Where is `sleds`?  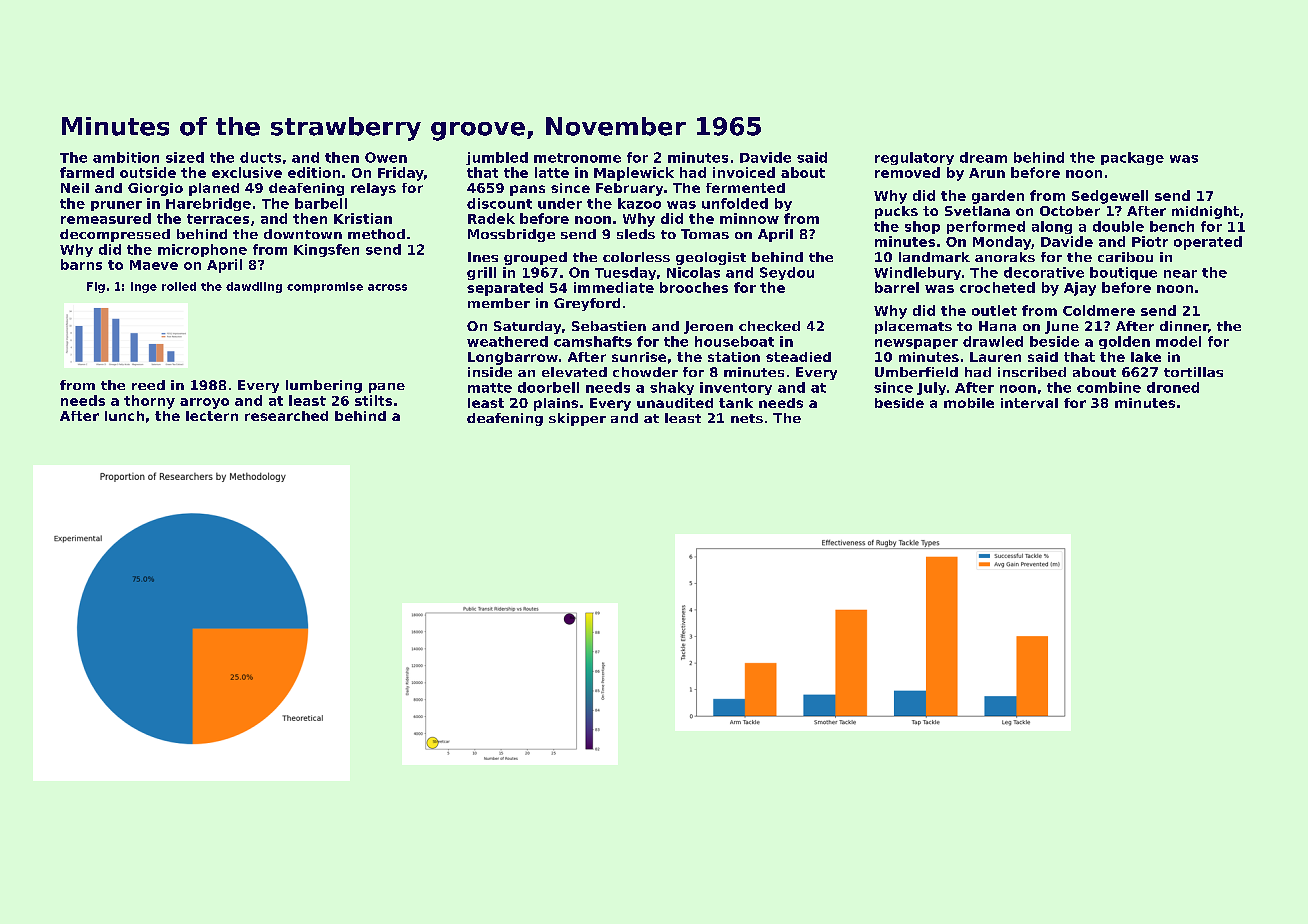 sleds is located at coordinates (636, 234).
